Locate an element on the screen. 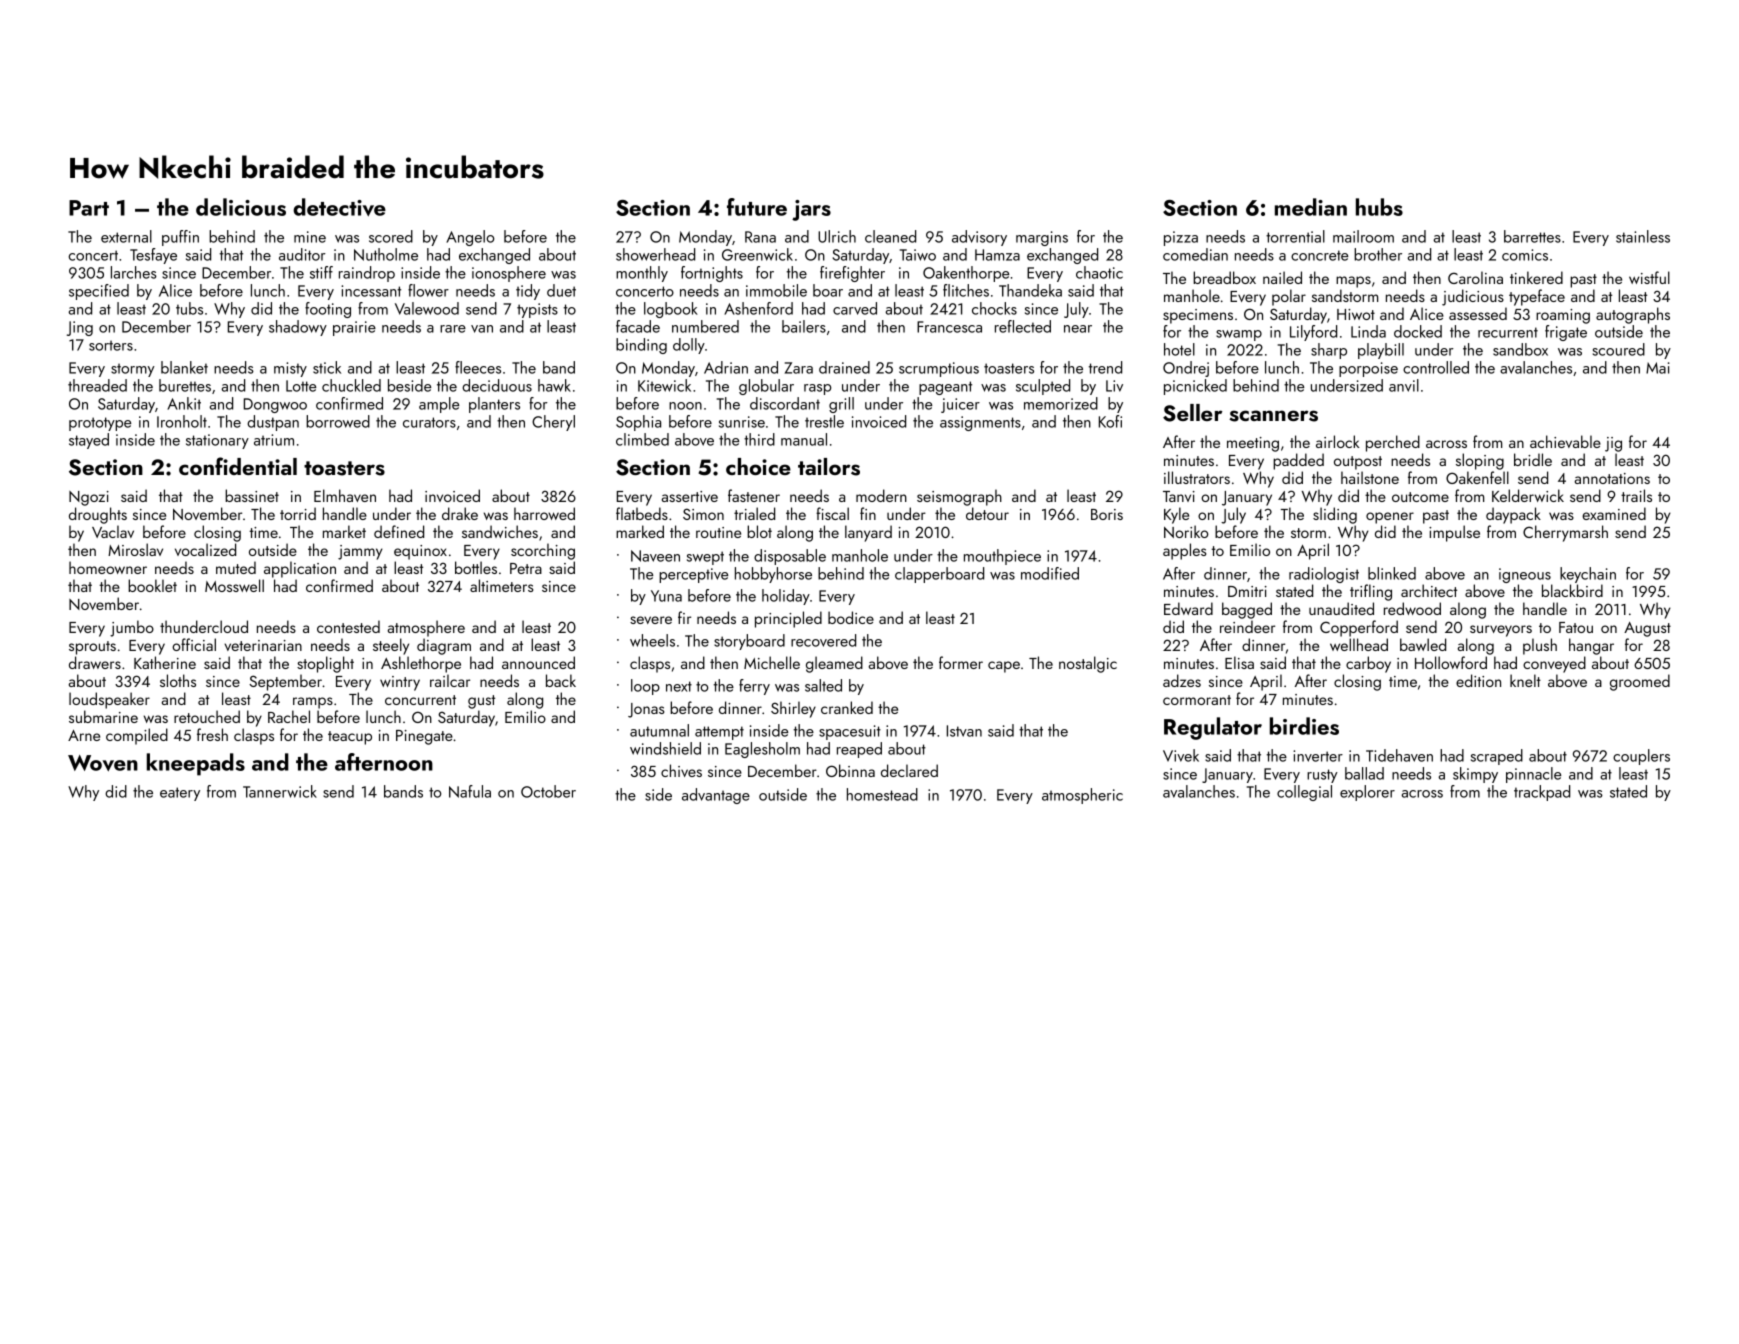 The width and height of the screenshot is (1739, 1344). Ankit is located at coordinates (184, 403).
